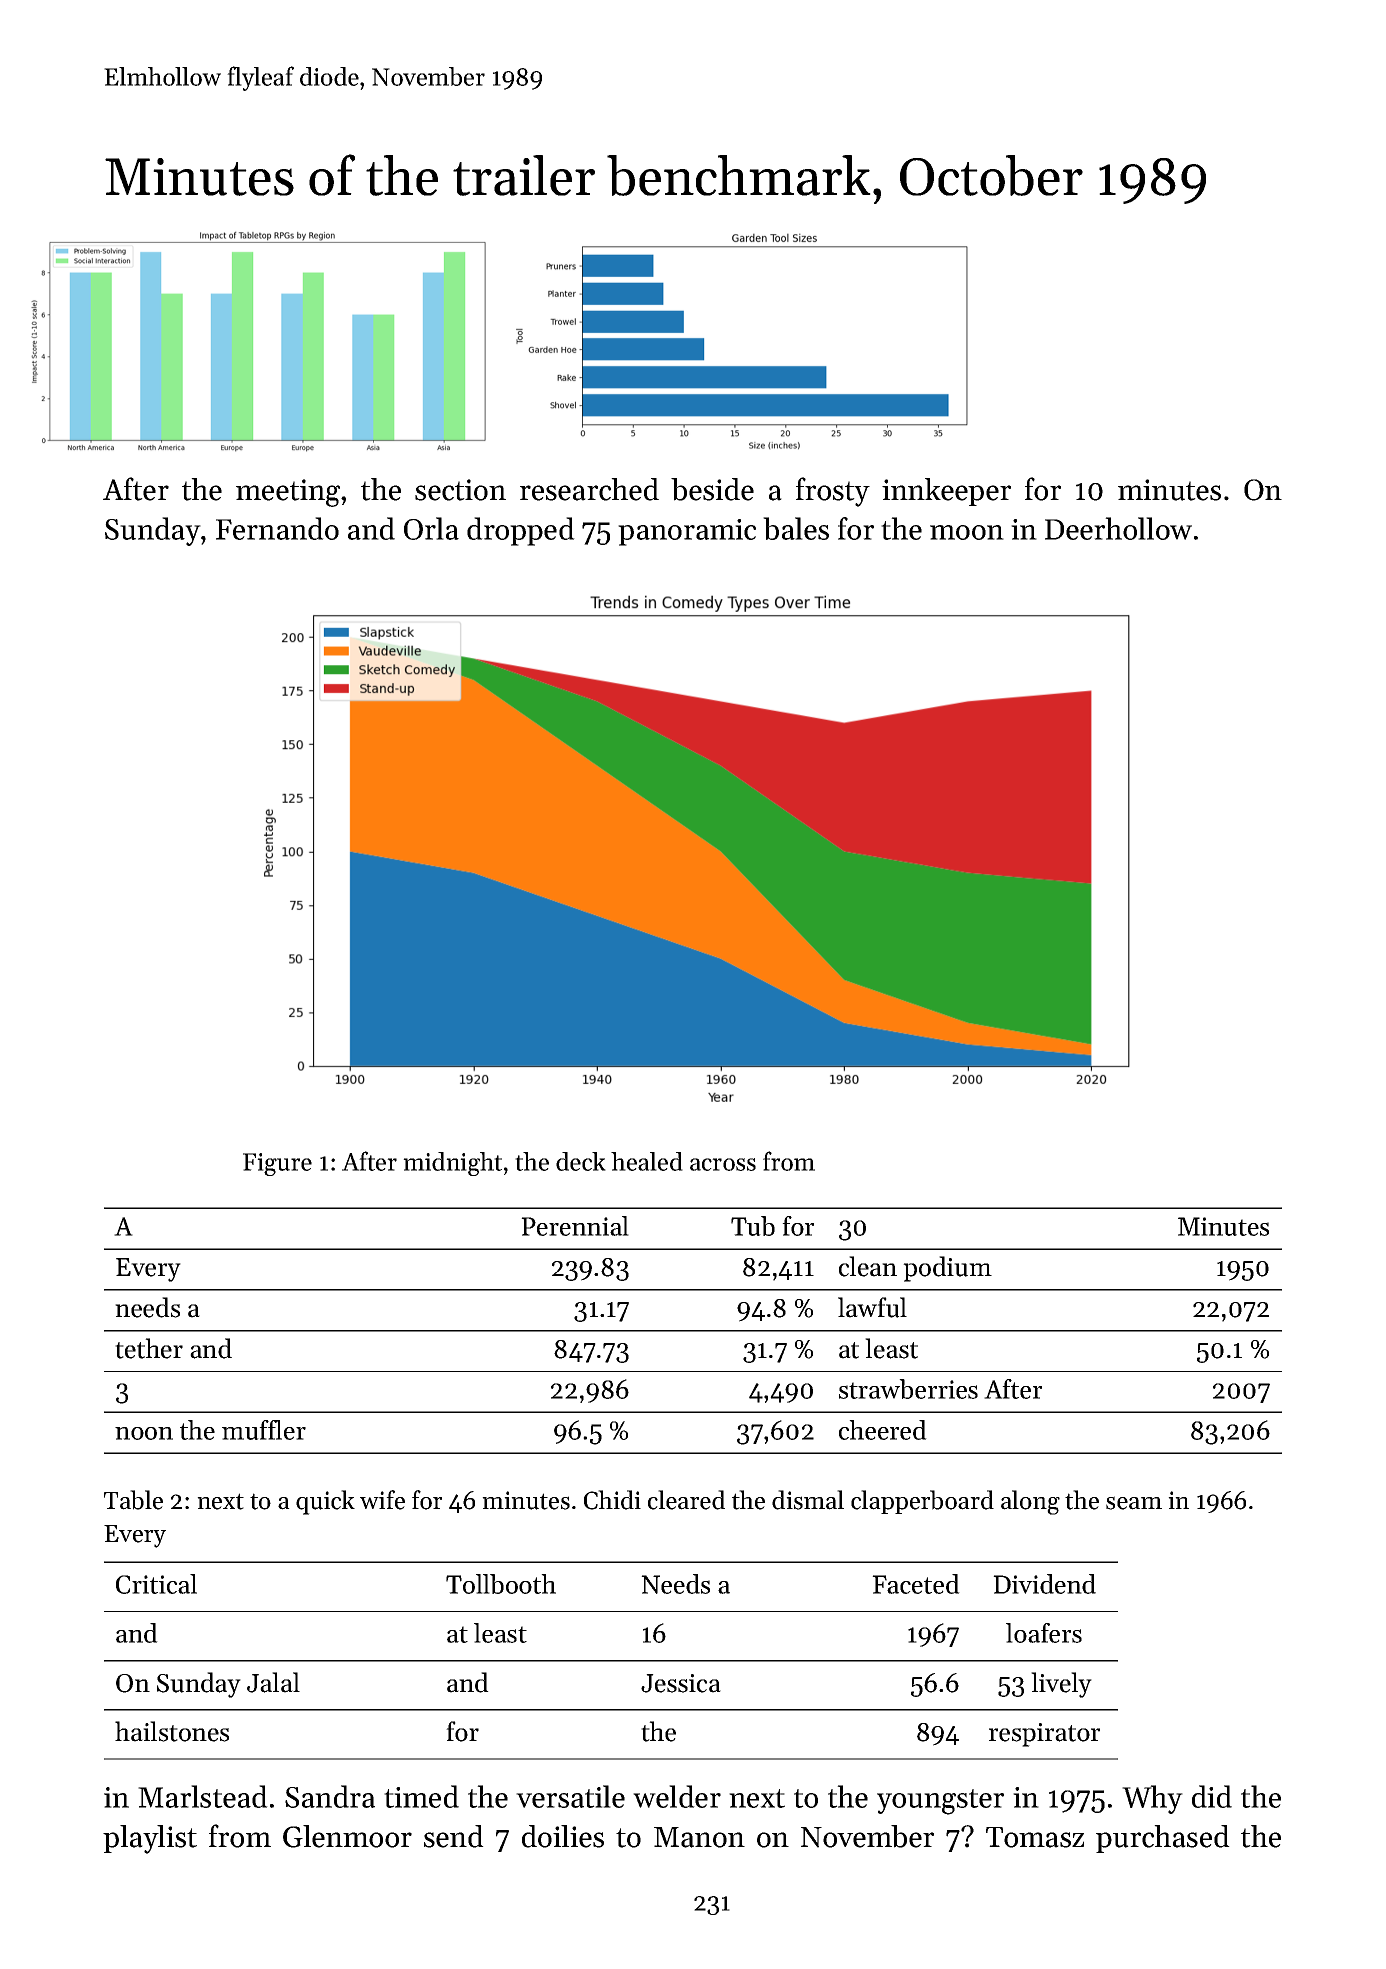 The image size is (1386, 1969). What do you see at coordinates (1118, 528) in the page?
I see `Deerhollow` at bounding box center [1118, 528].
